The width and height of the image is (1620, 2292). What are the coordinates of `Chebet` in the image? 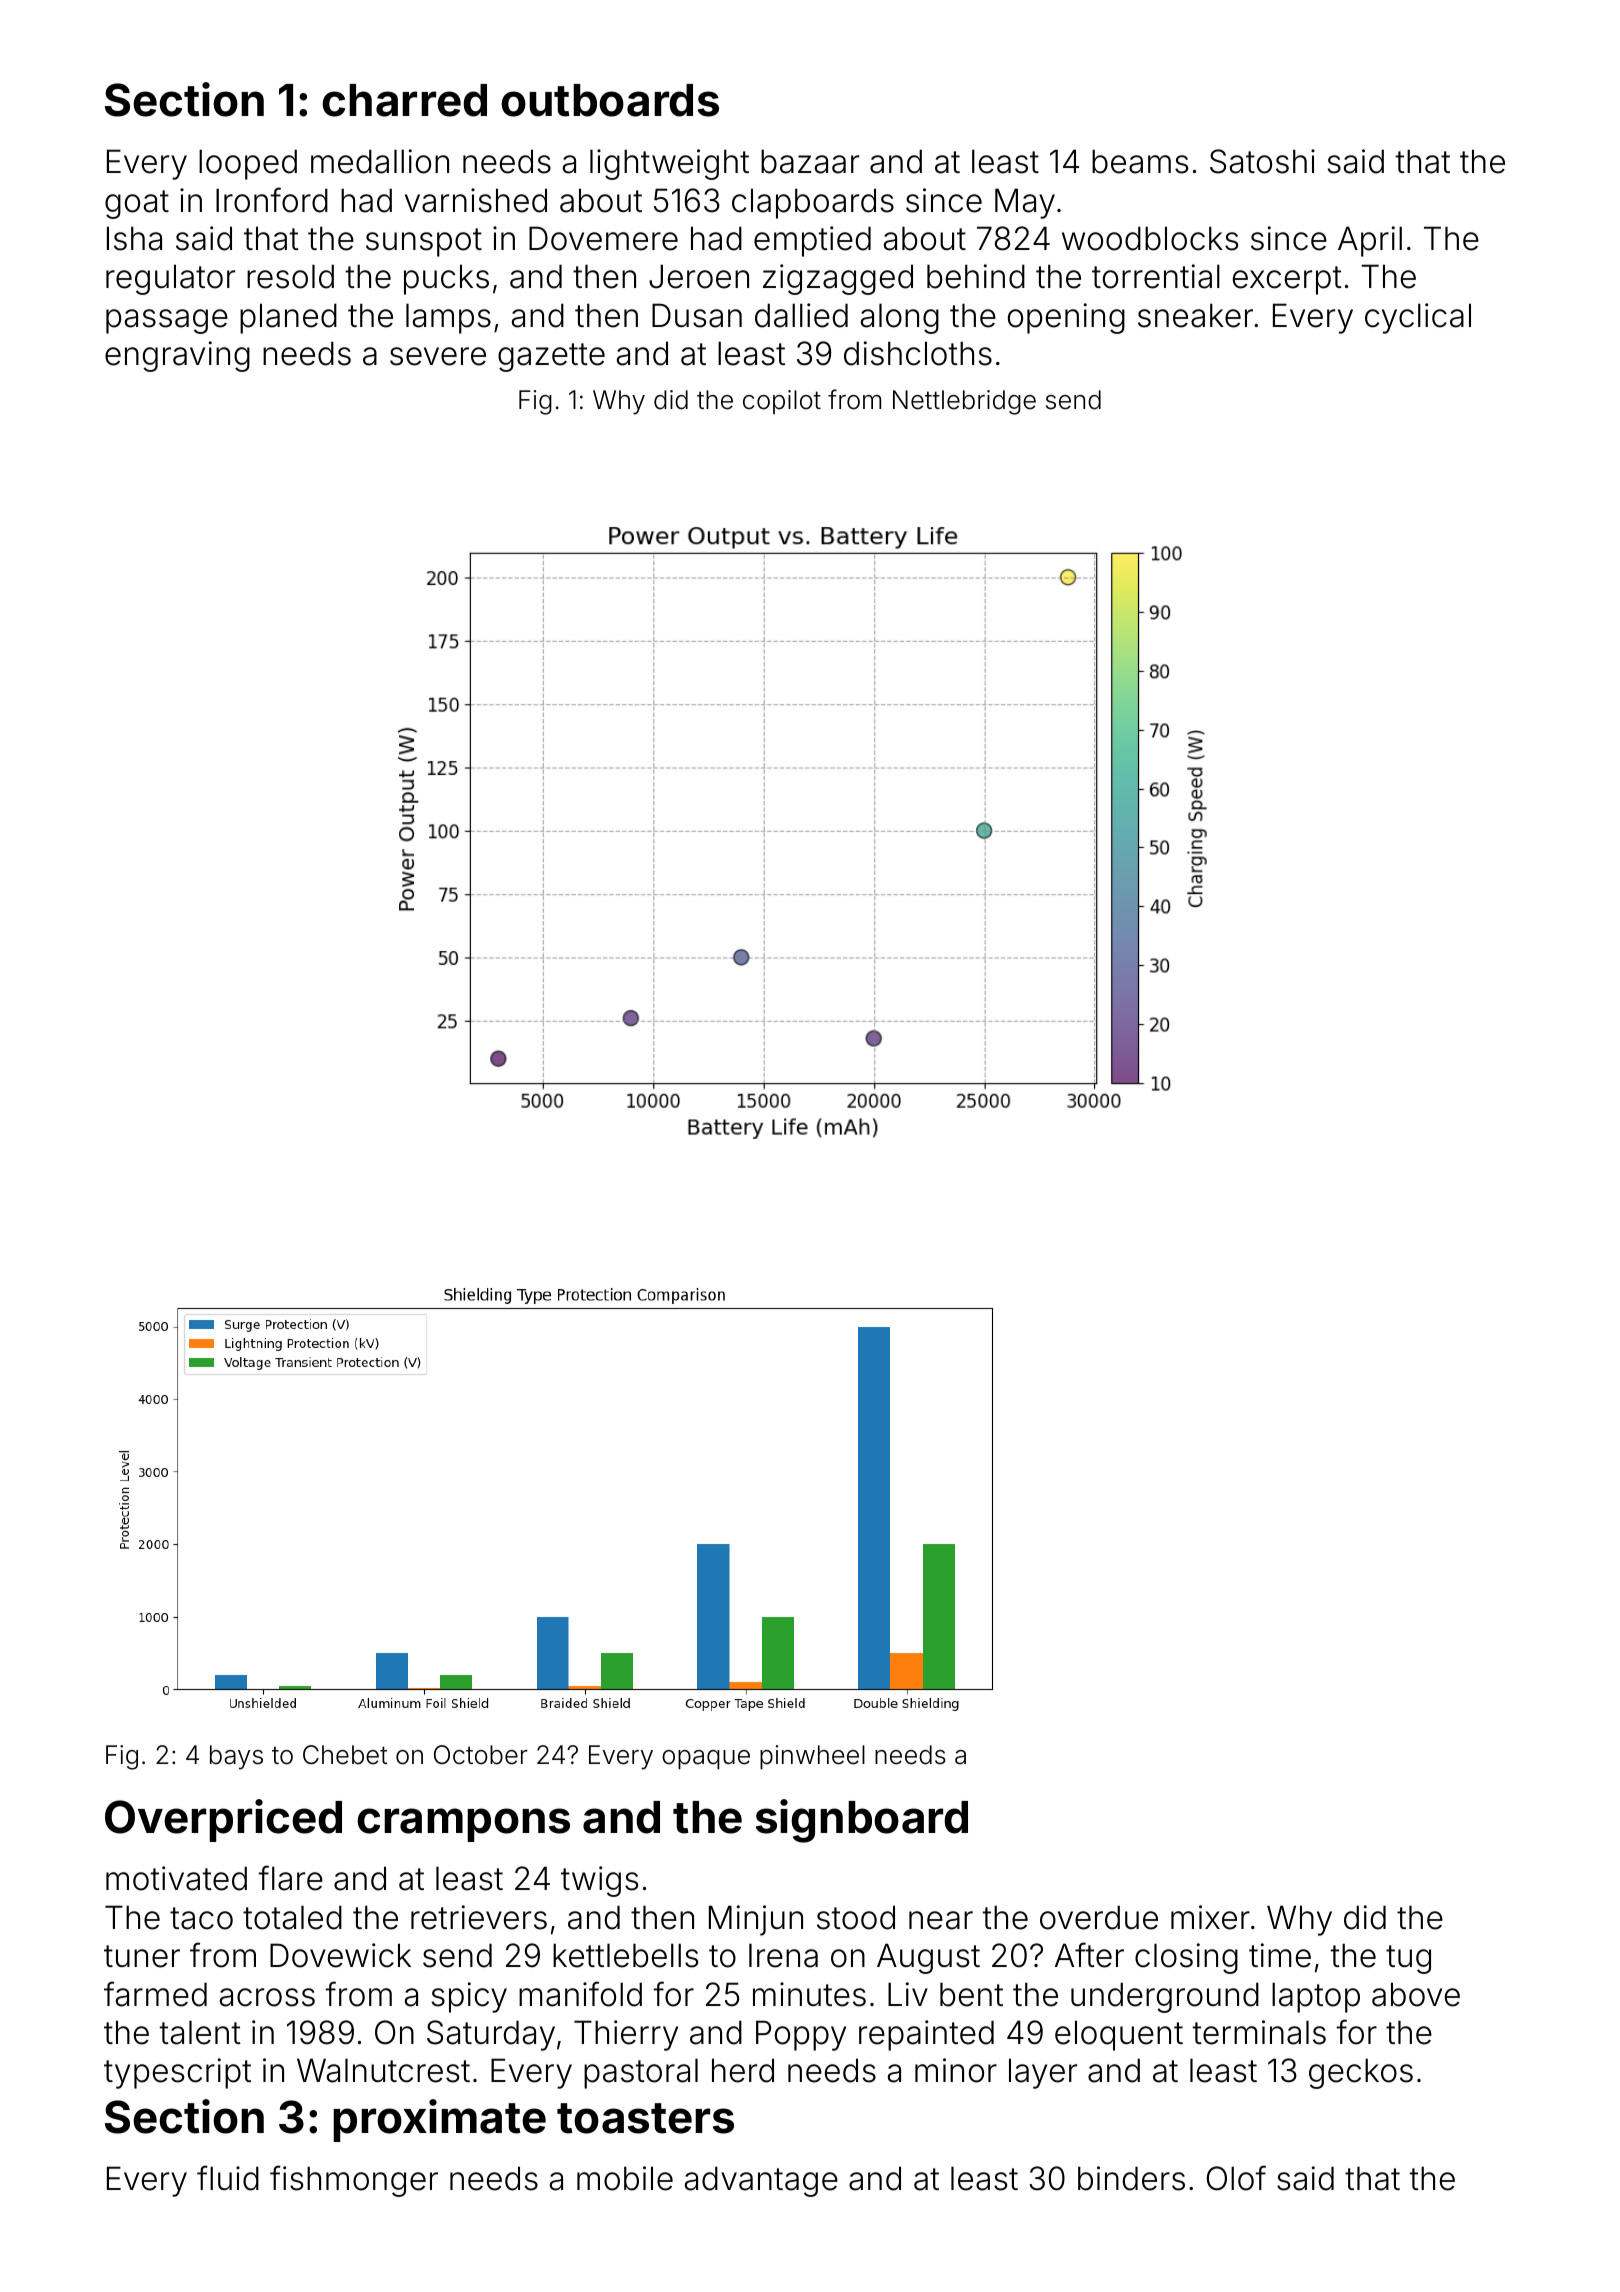 It's located at (345, 1755).
